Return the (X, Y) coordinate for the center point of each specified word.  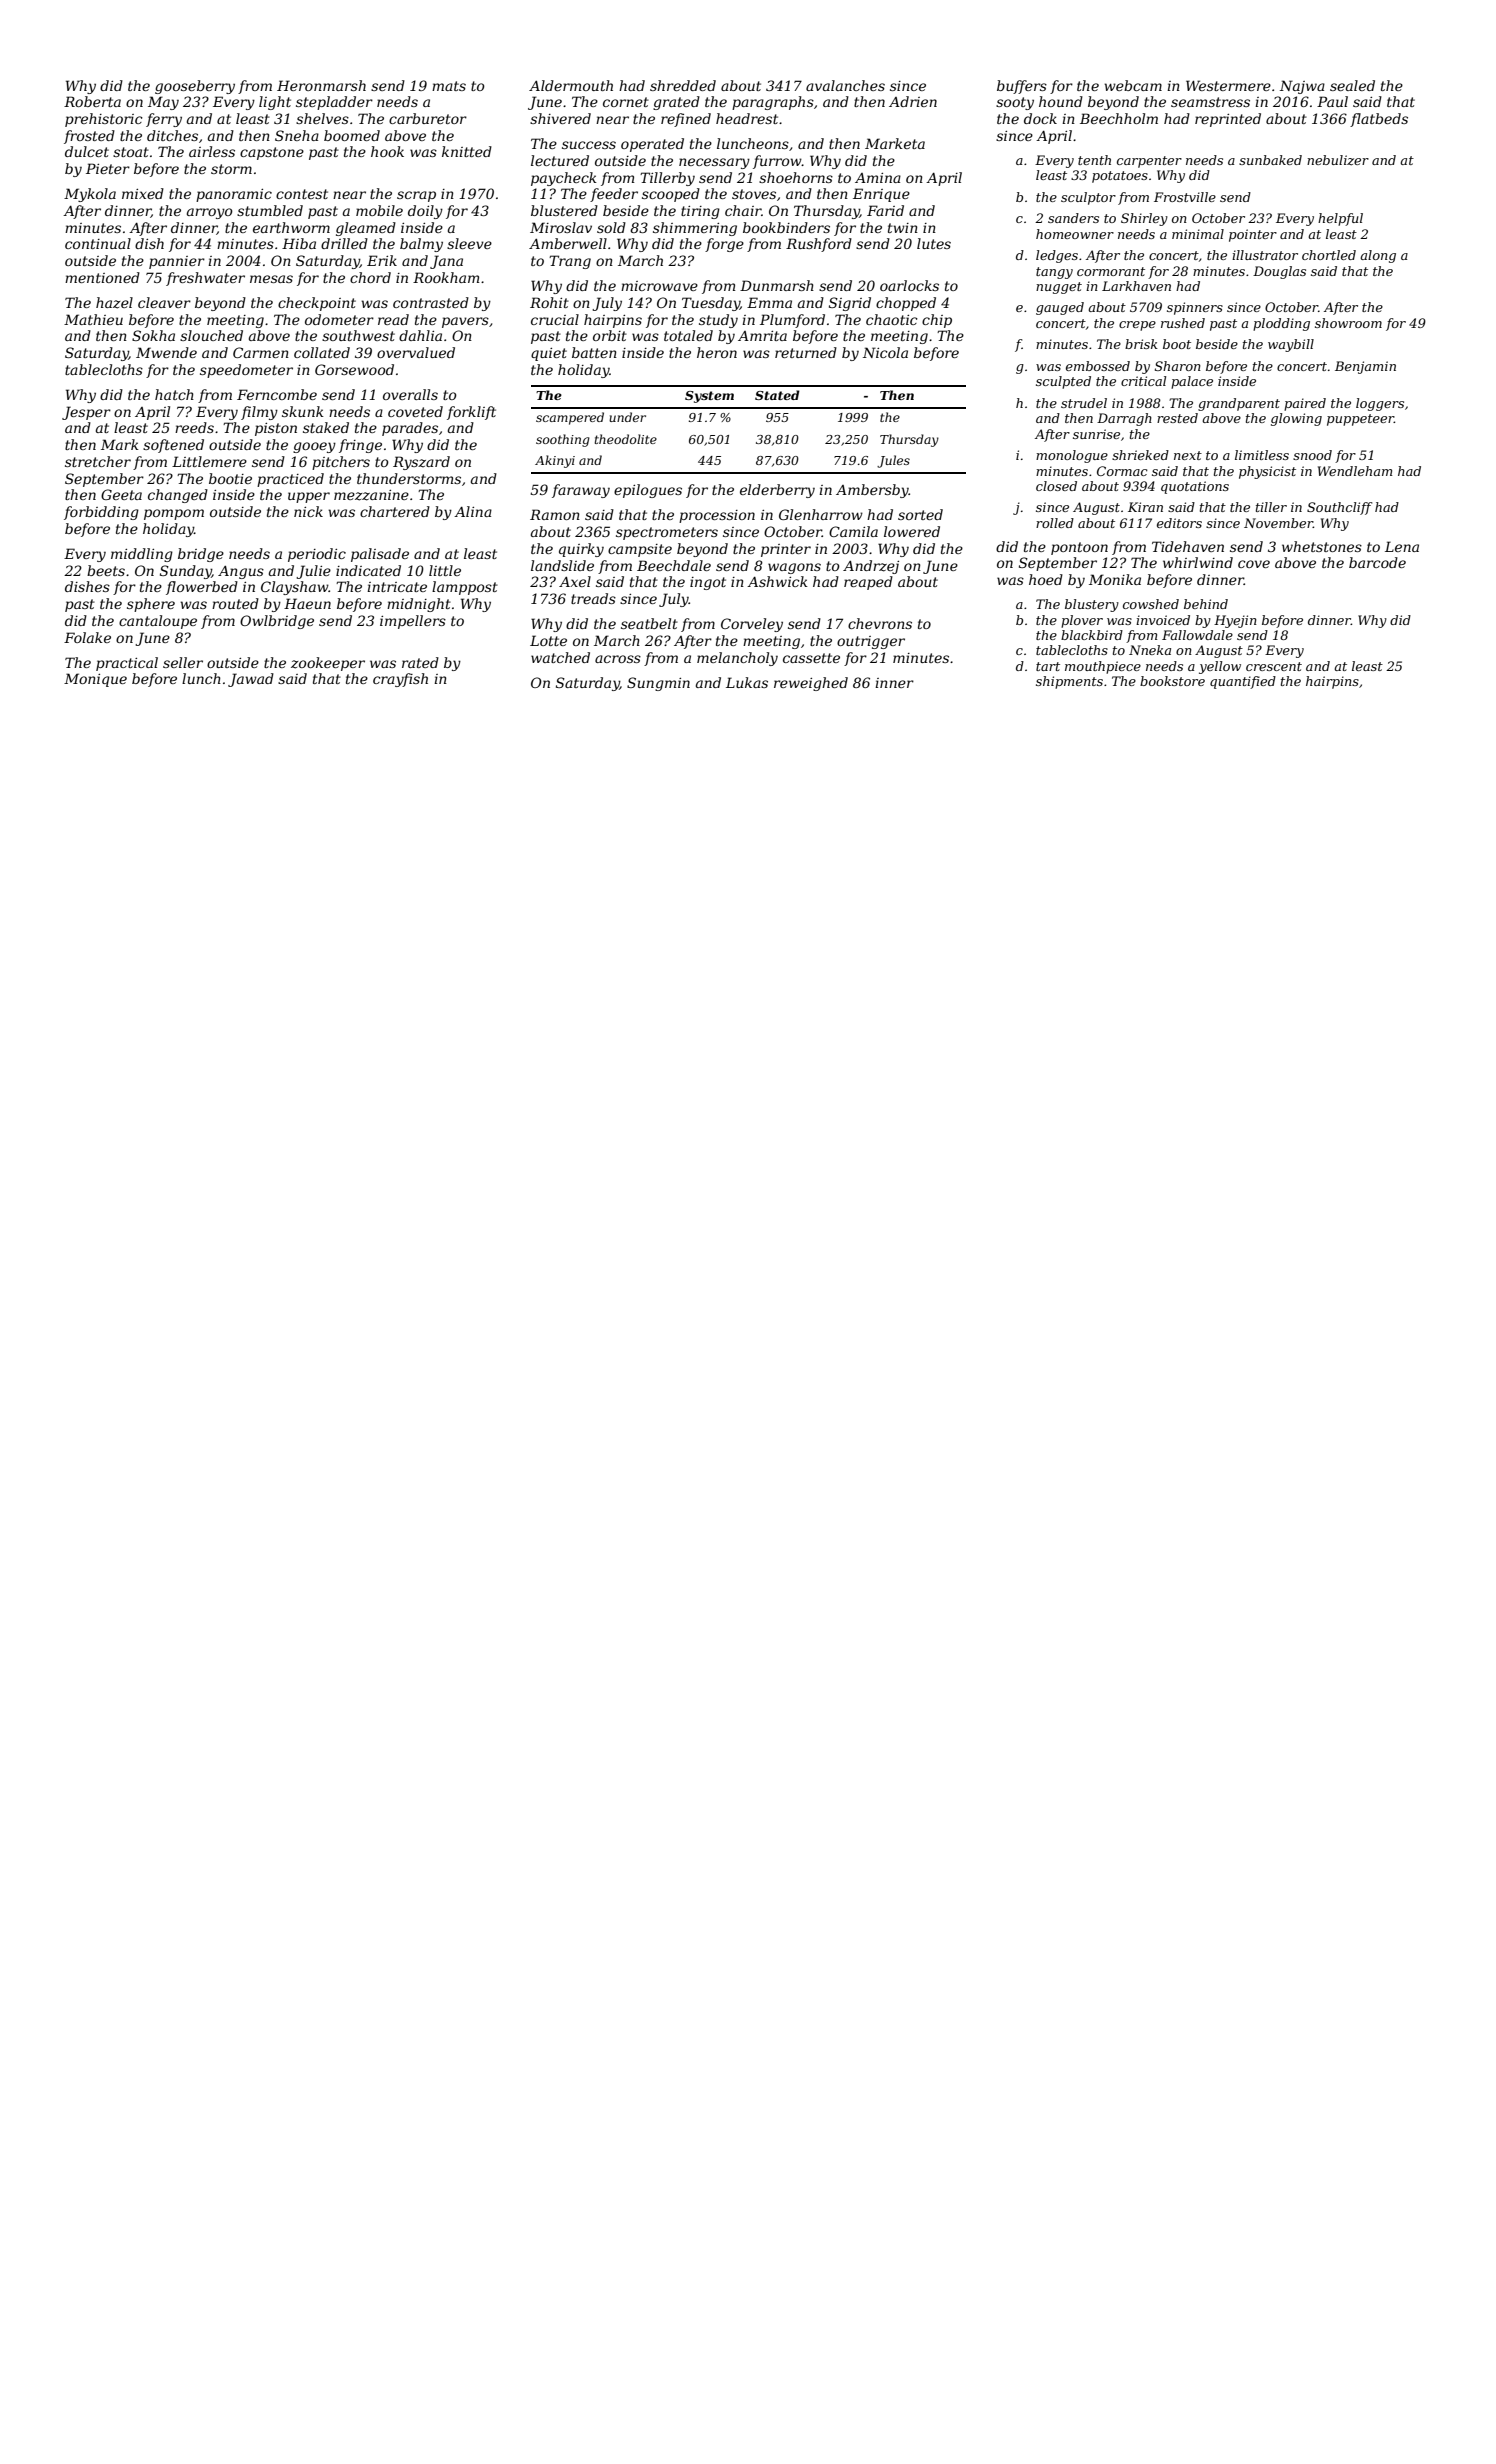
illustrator (1265, 255)
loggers (1380, 404)
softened (173, 446)
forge (724, 245)
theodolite (626, 439)
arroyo (210, 213)
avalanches (845, 85)
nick (308, 511)
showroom (1348, 323)
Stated (777, 395)
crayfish (400, 680)
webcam (1133, 85)
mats (449, 86)
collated (322, 352)
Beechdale (674, 565)
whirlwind (1198, 562)
